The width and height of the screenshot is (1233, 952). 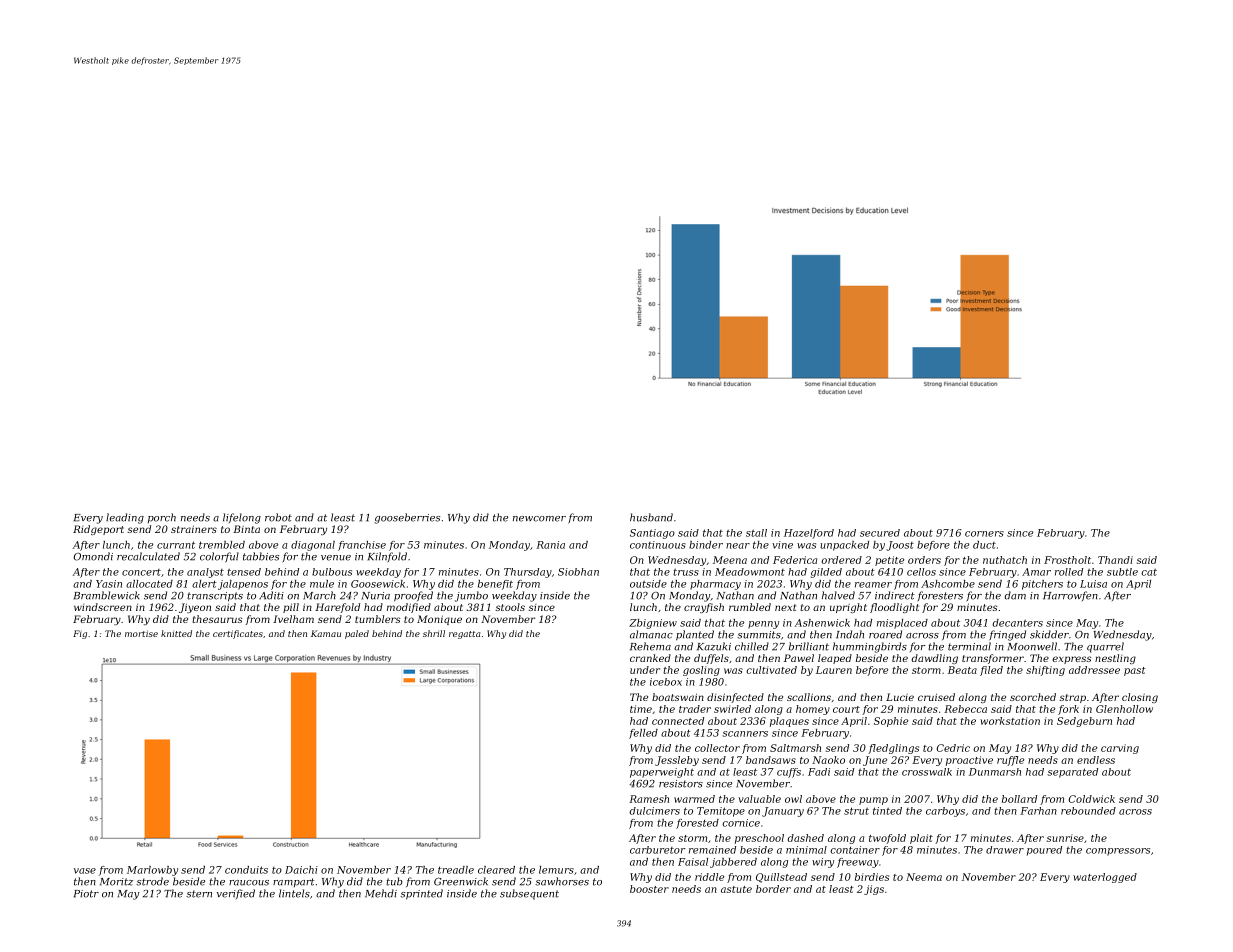 I want to click on franchise, so click(x=362, y=546).
